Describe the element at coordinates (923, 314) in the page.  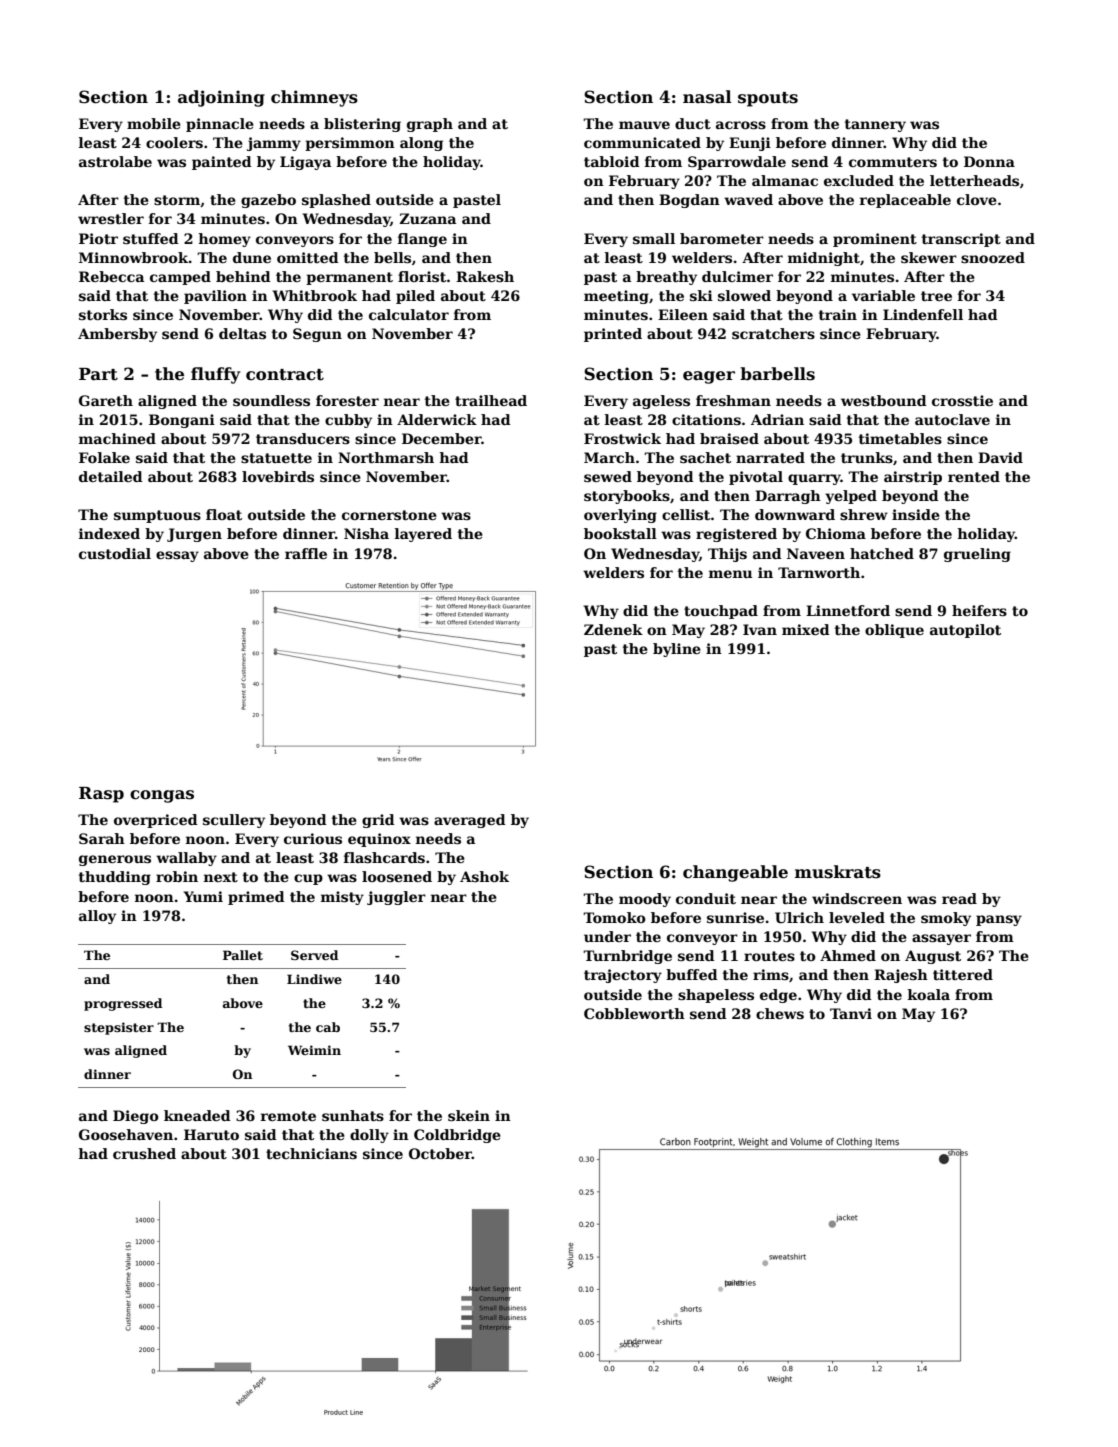
I see `Lindenfell` at that location.
